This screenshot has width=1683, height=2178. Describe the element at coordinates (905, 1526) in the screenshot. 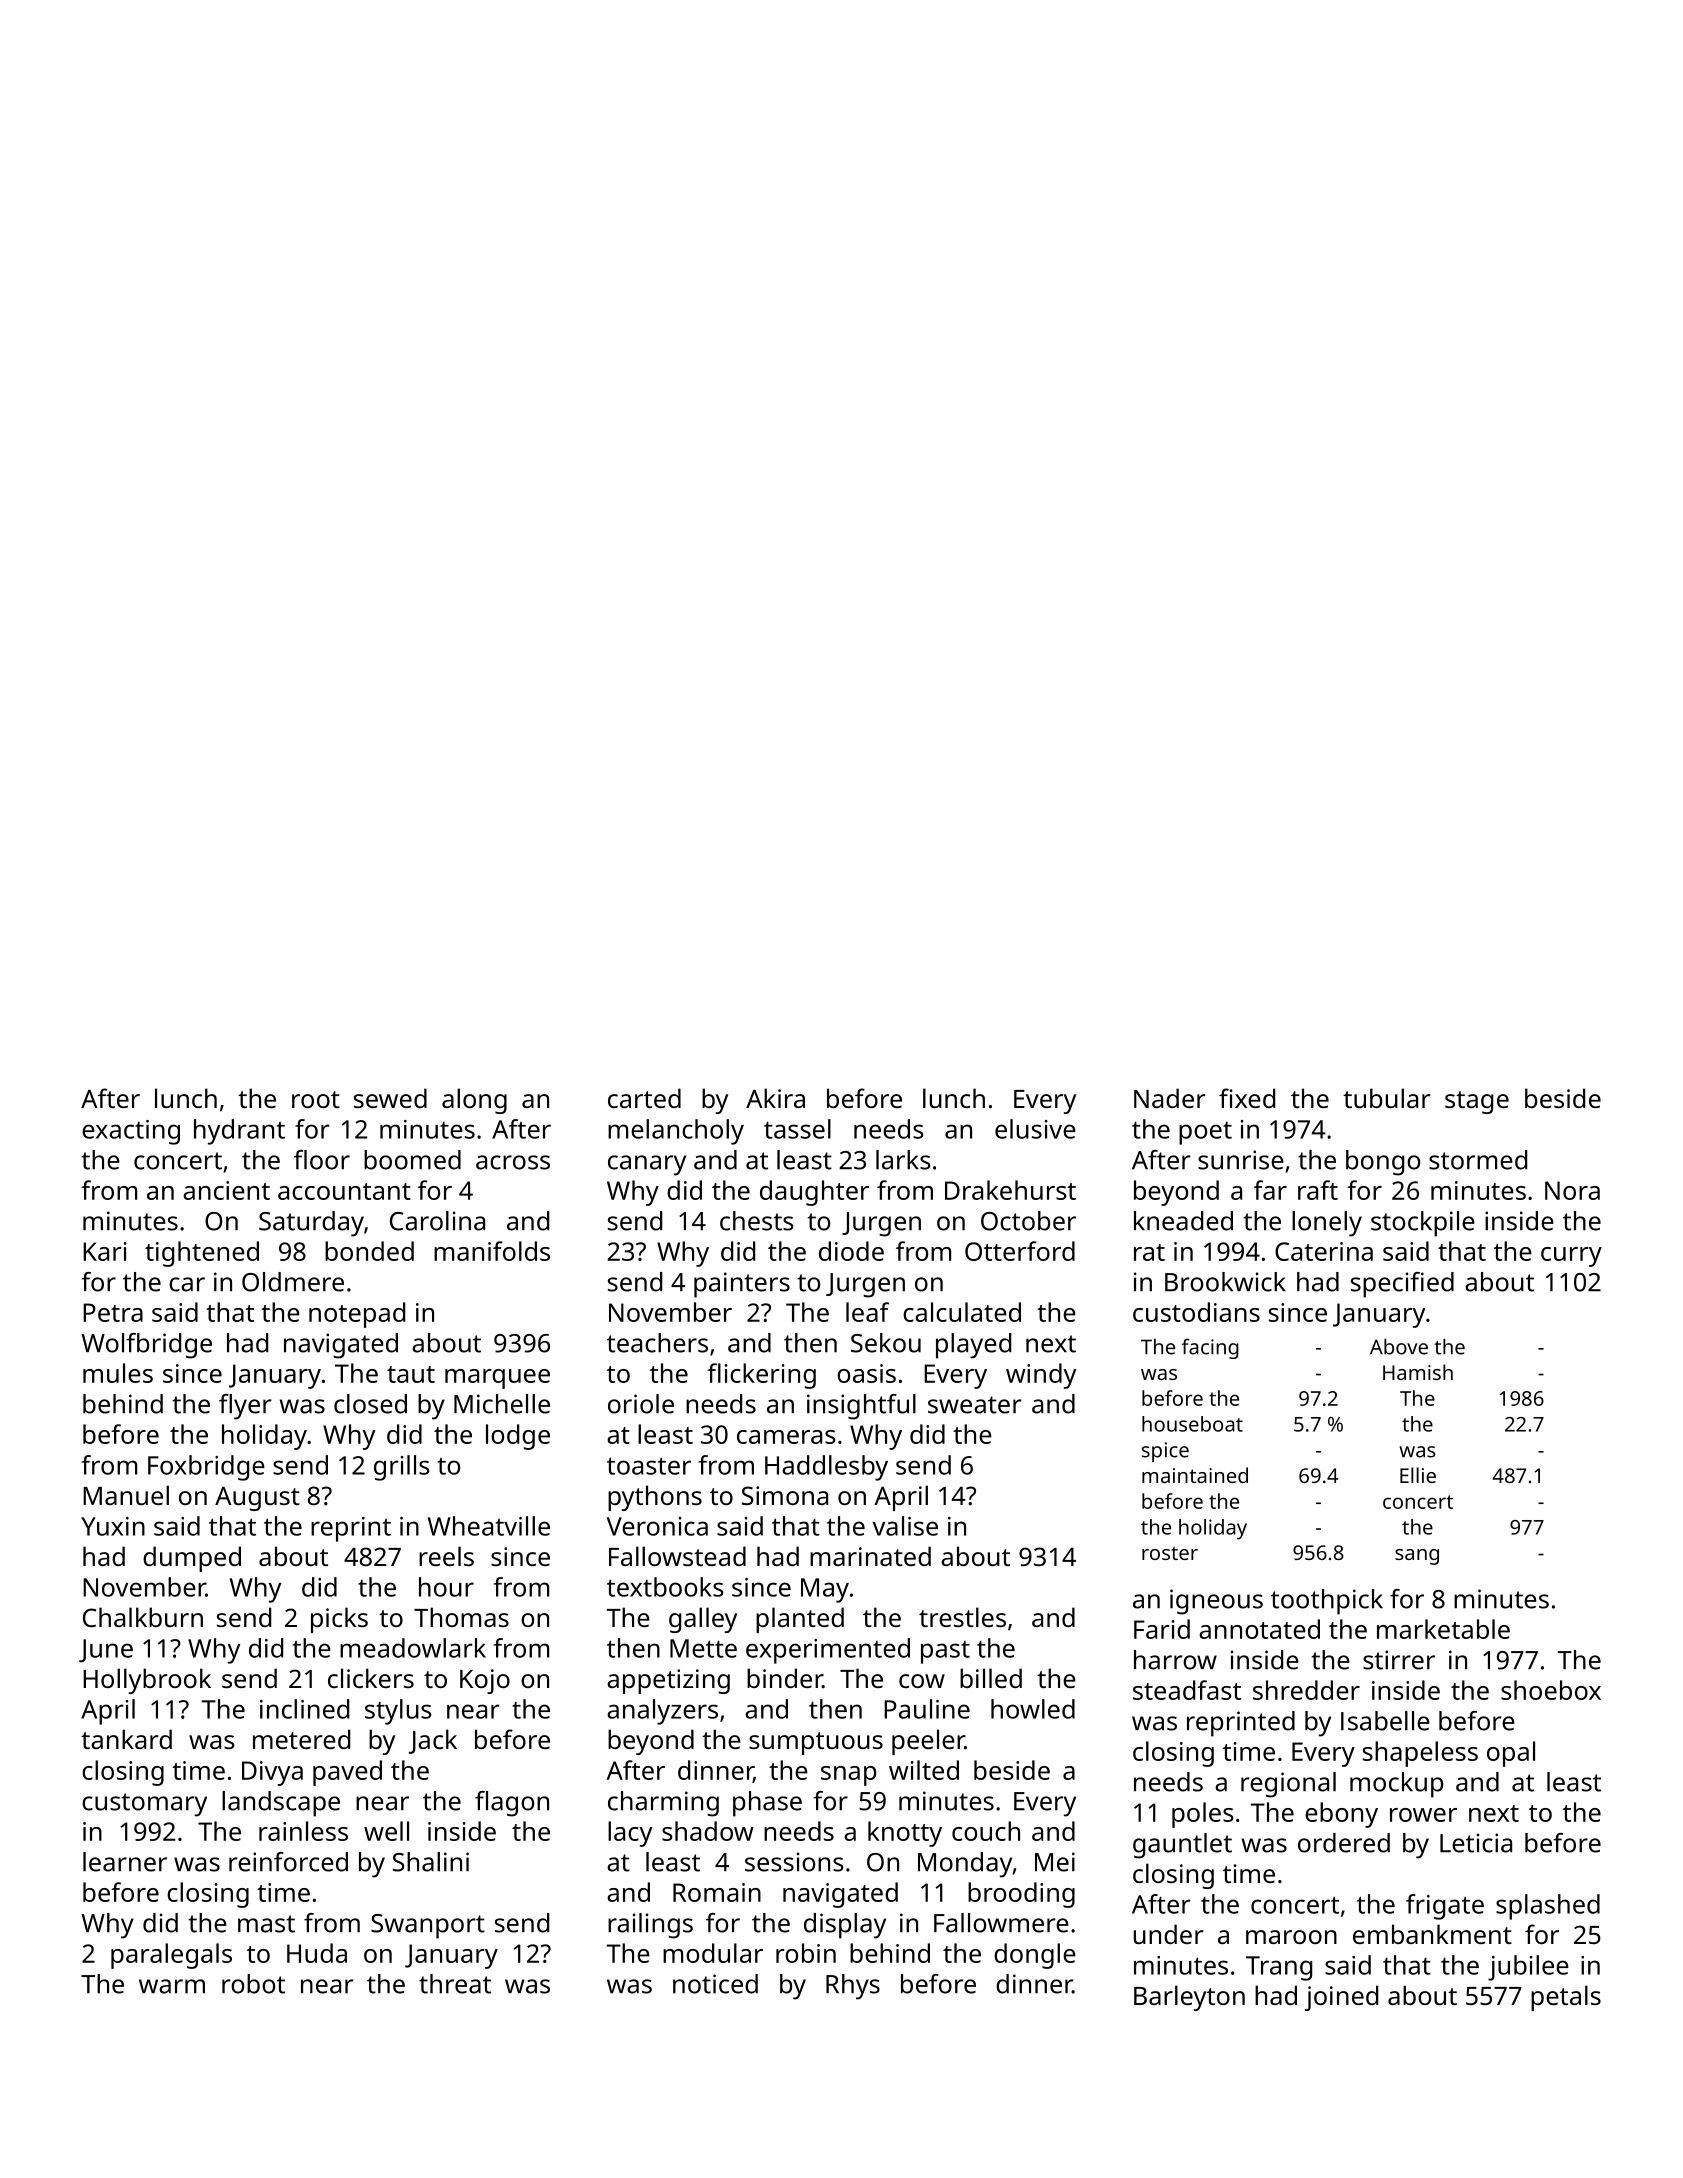

I see `valise` at that location.
